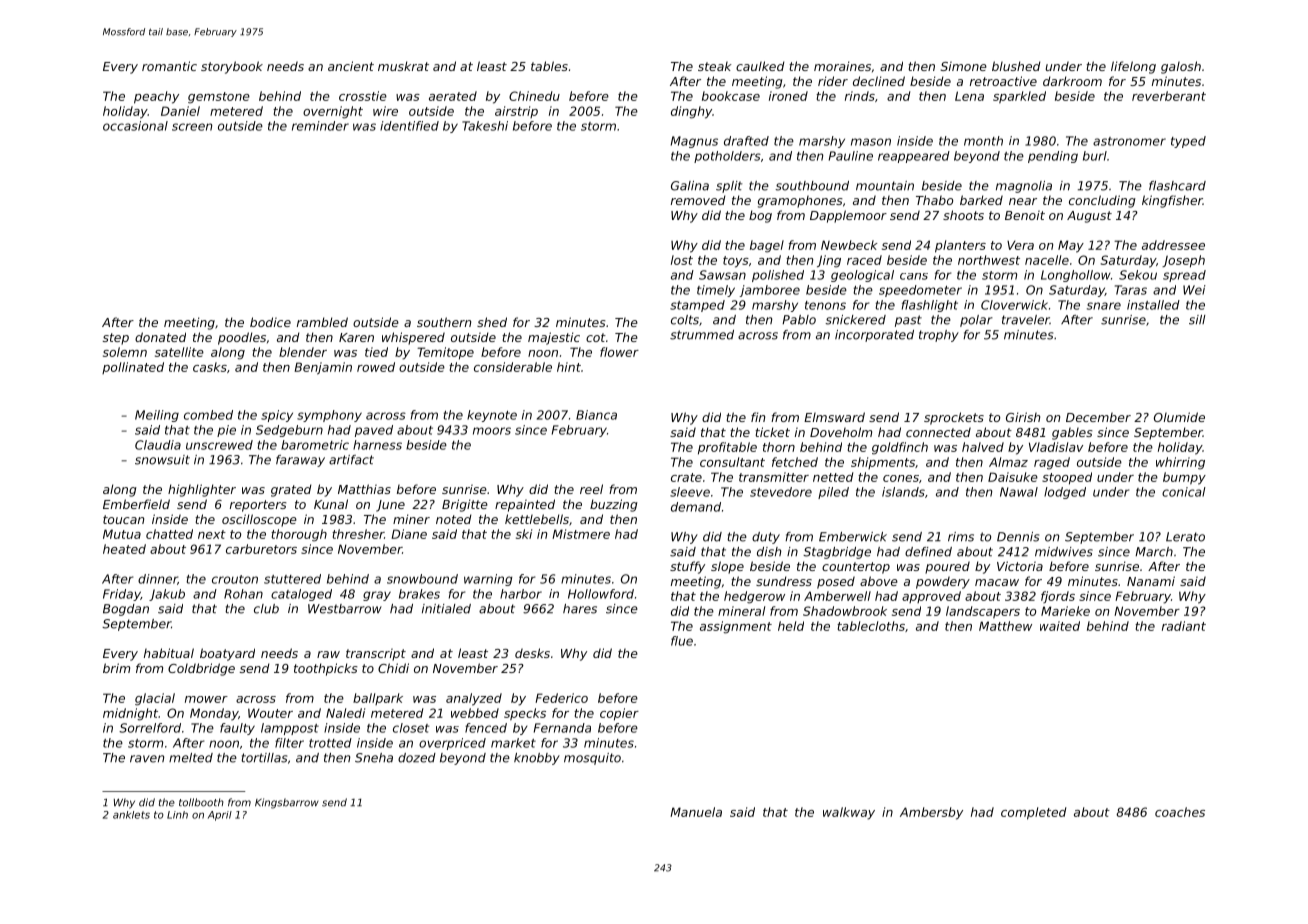 The height and width of the screenshot is (924, 1308). I want to click on Benjamin, so click(323, 368).
